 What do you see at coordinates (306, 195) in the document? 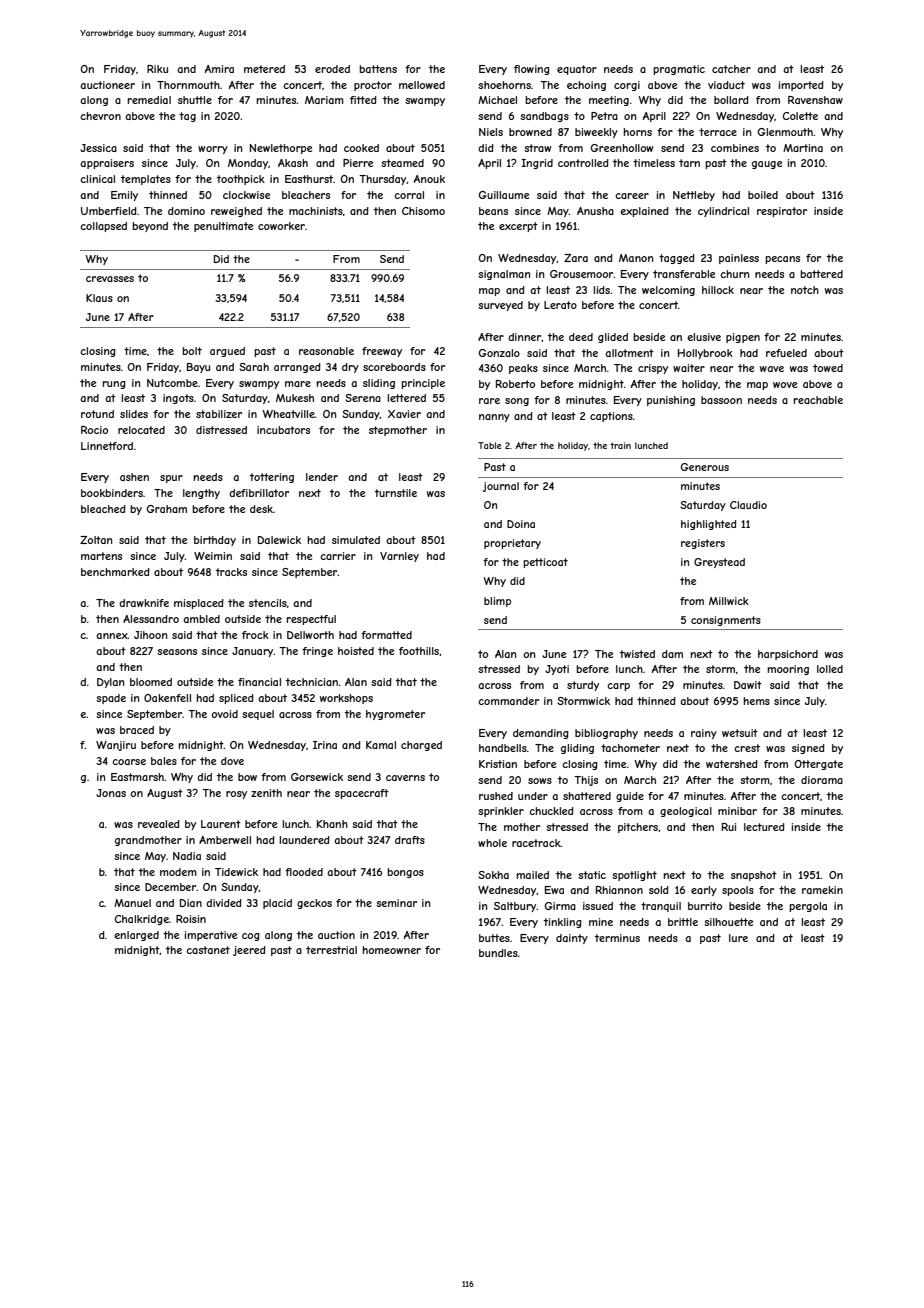
I see `bleachers` at bounding box center [306, 195].
